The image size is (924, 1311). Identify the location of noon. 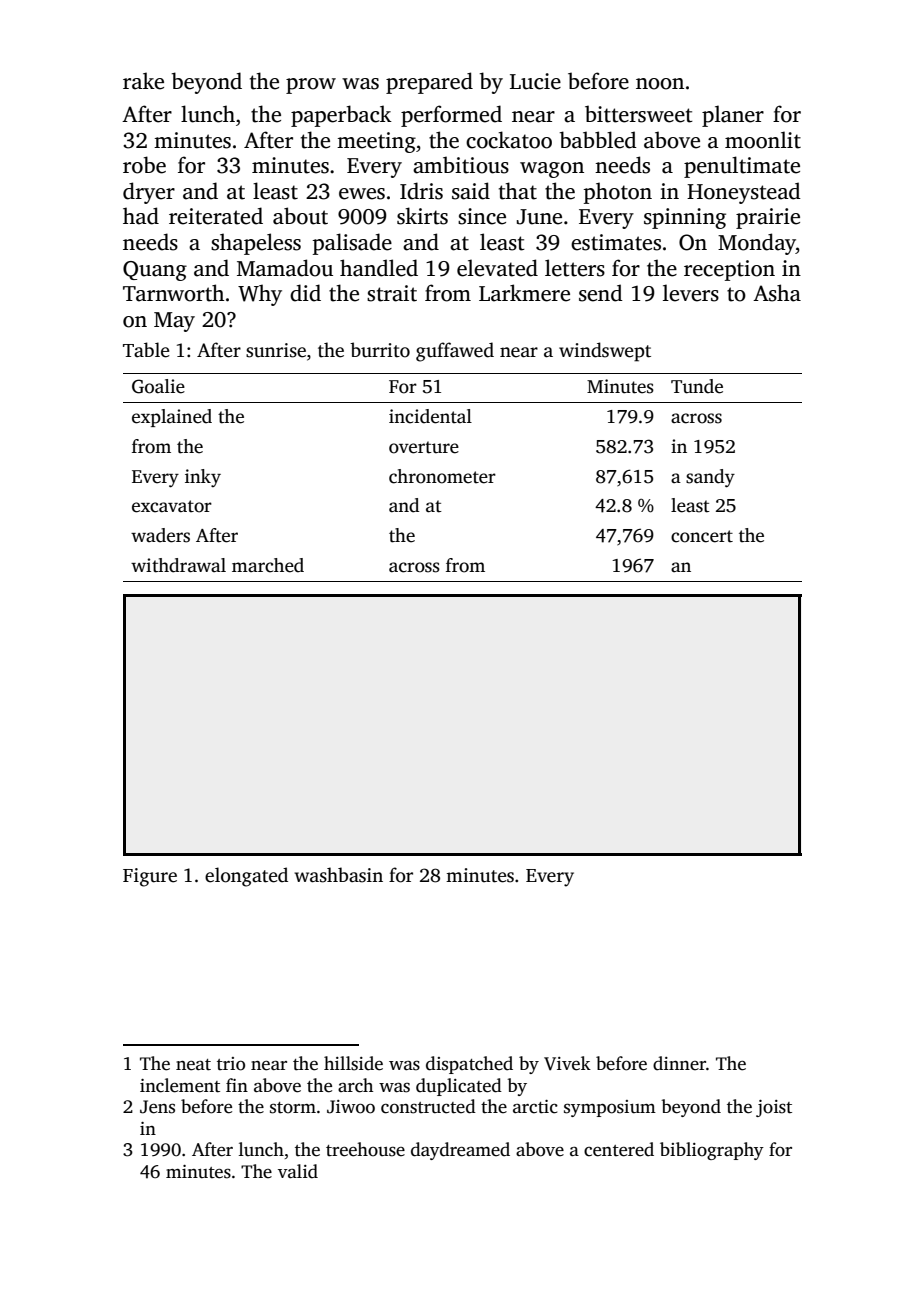
(660, 84).
